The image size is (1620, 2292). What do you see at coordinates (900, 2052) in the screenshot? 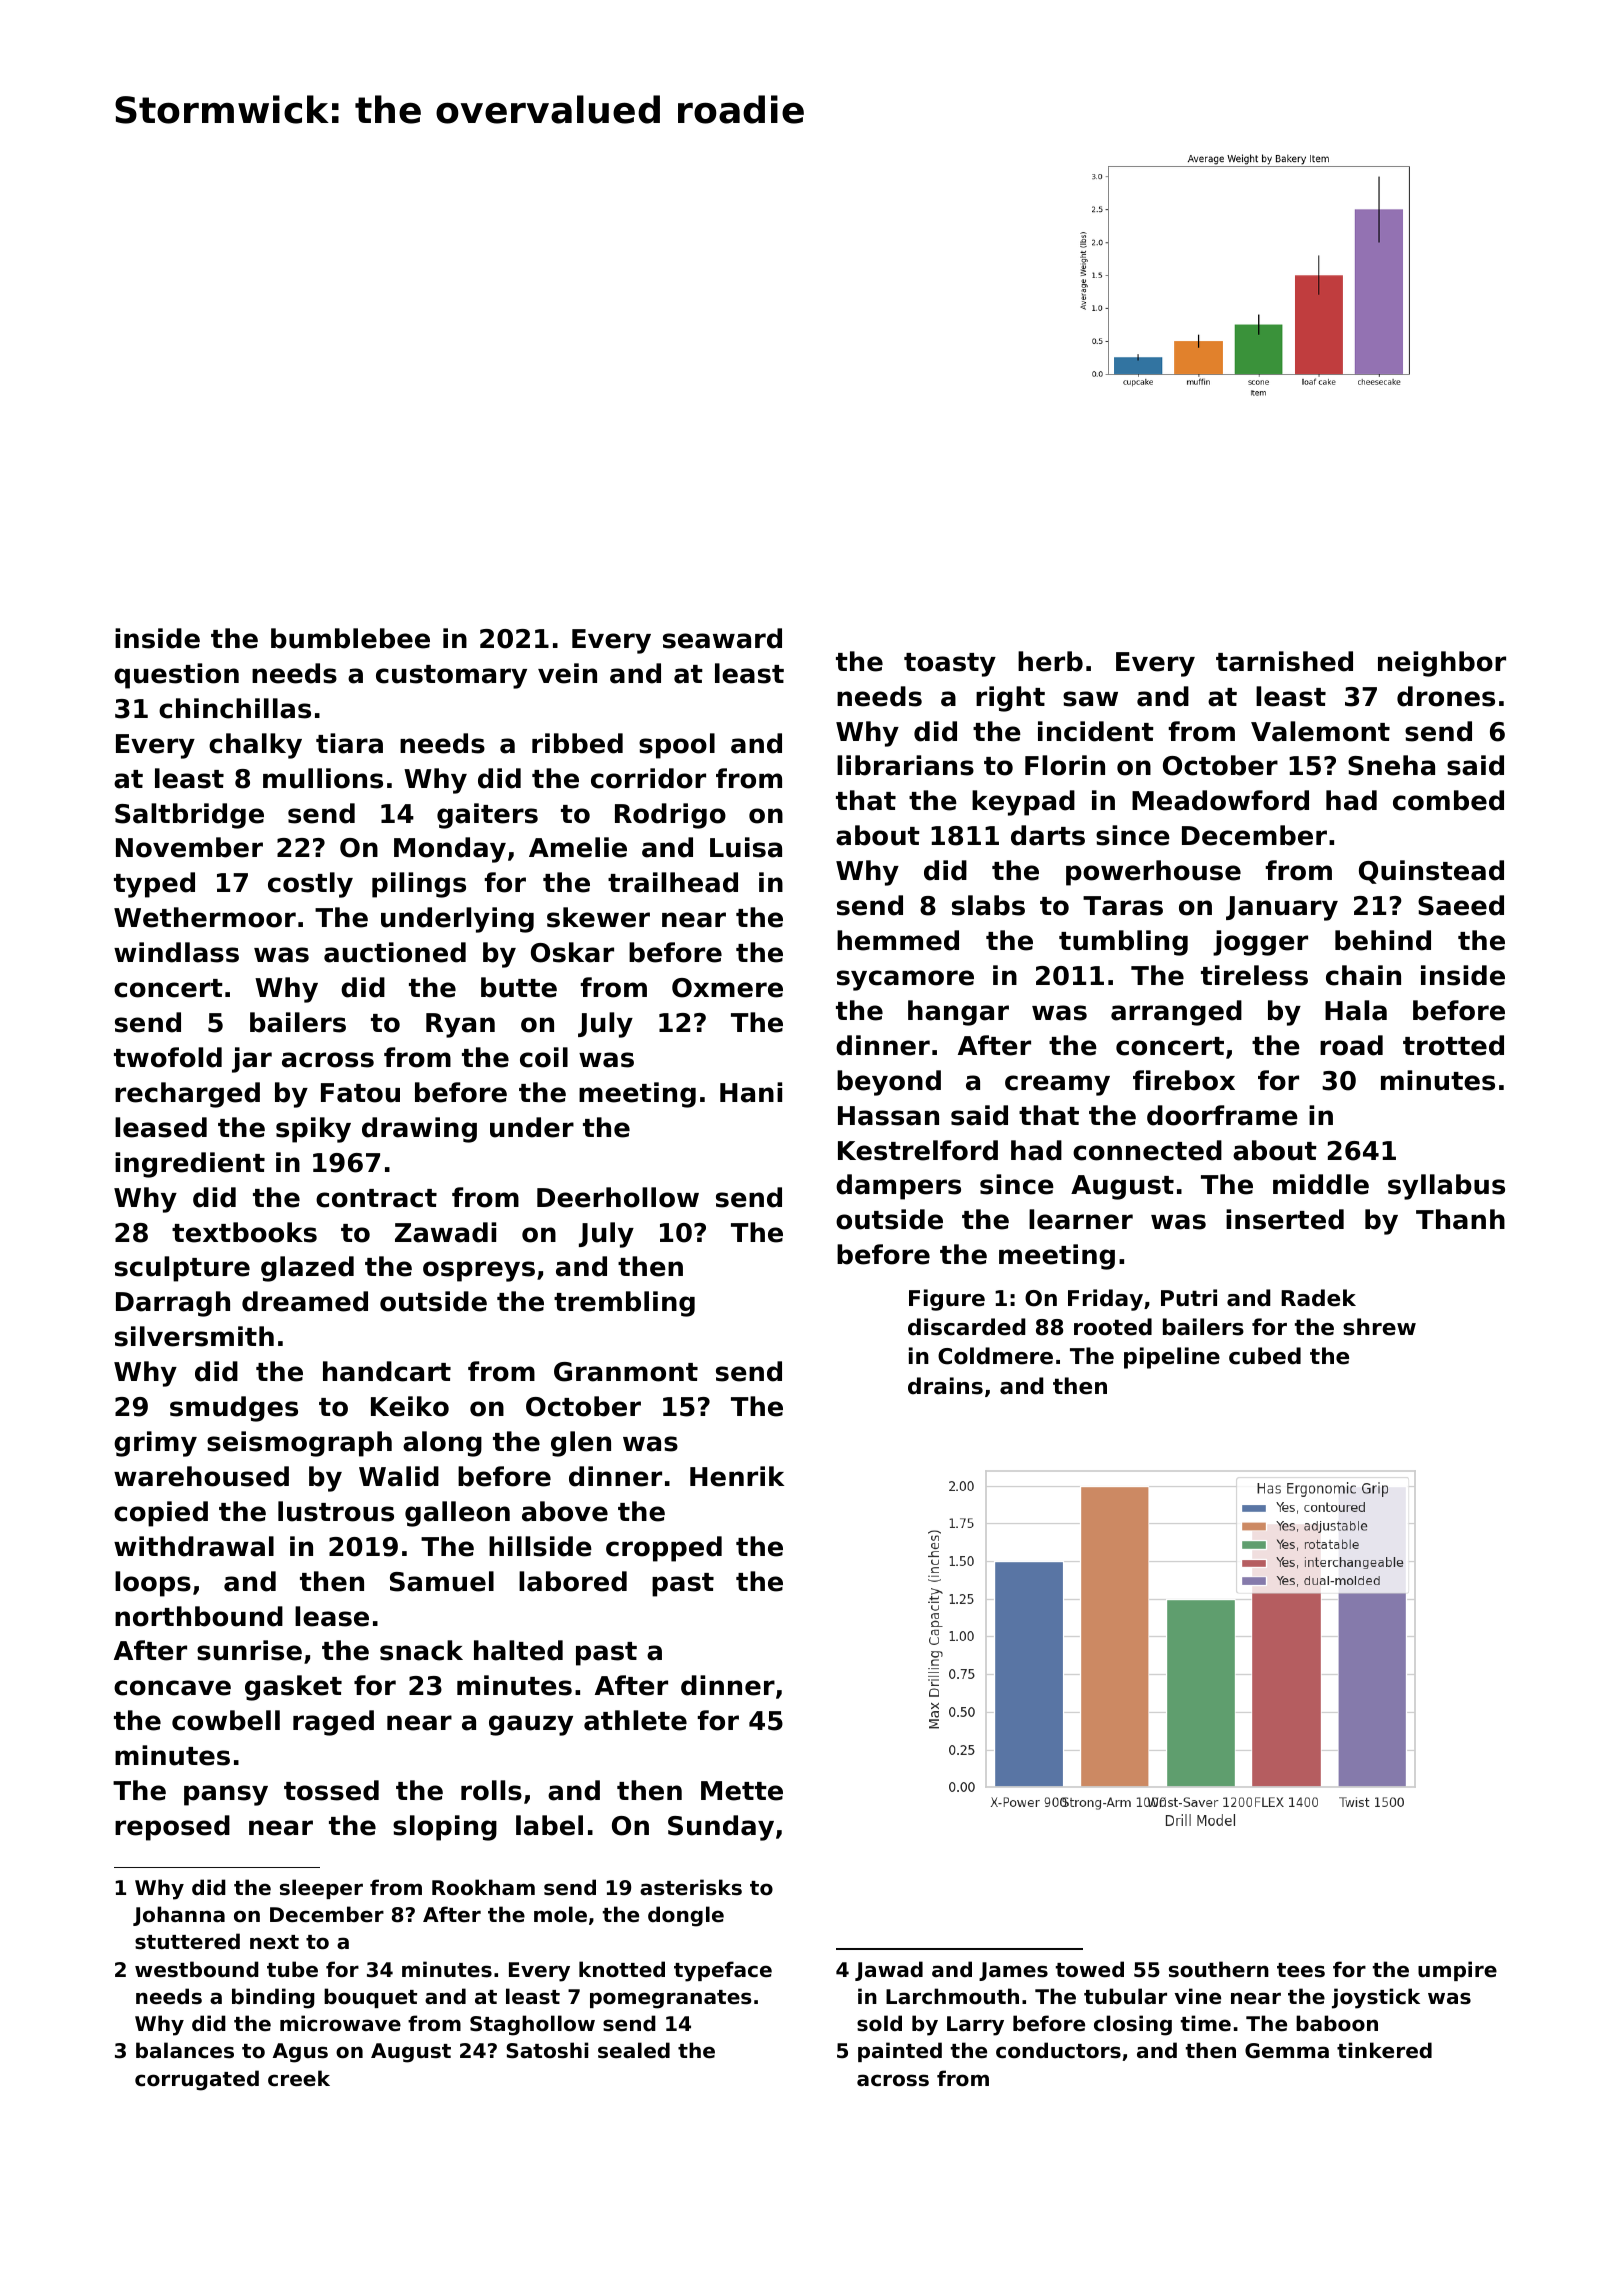
I see `painted` at bounding box center [900, 2052].
